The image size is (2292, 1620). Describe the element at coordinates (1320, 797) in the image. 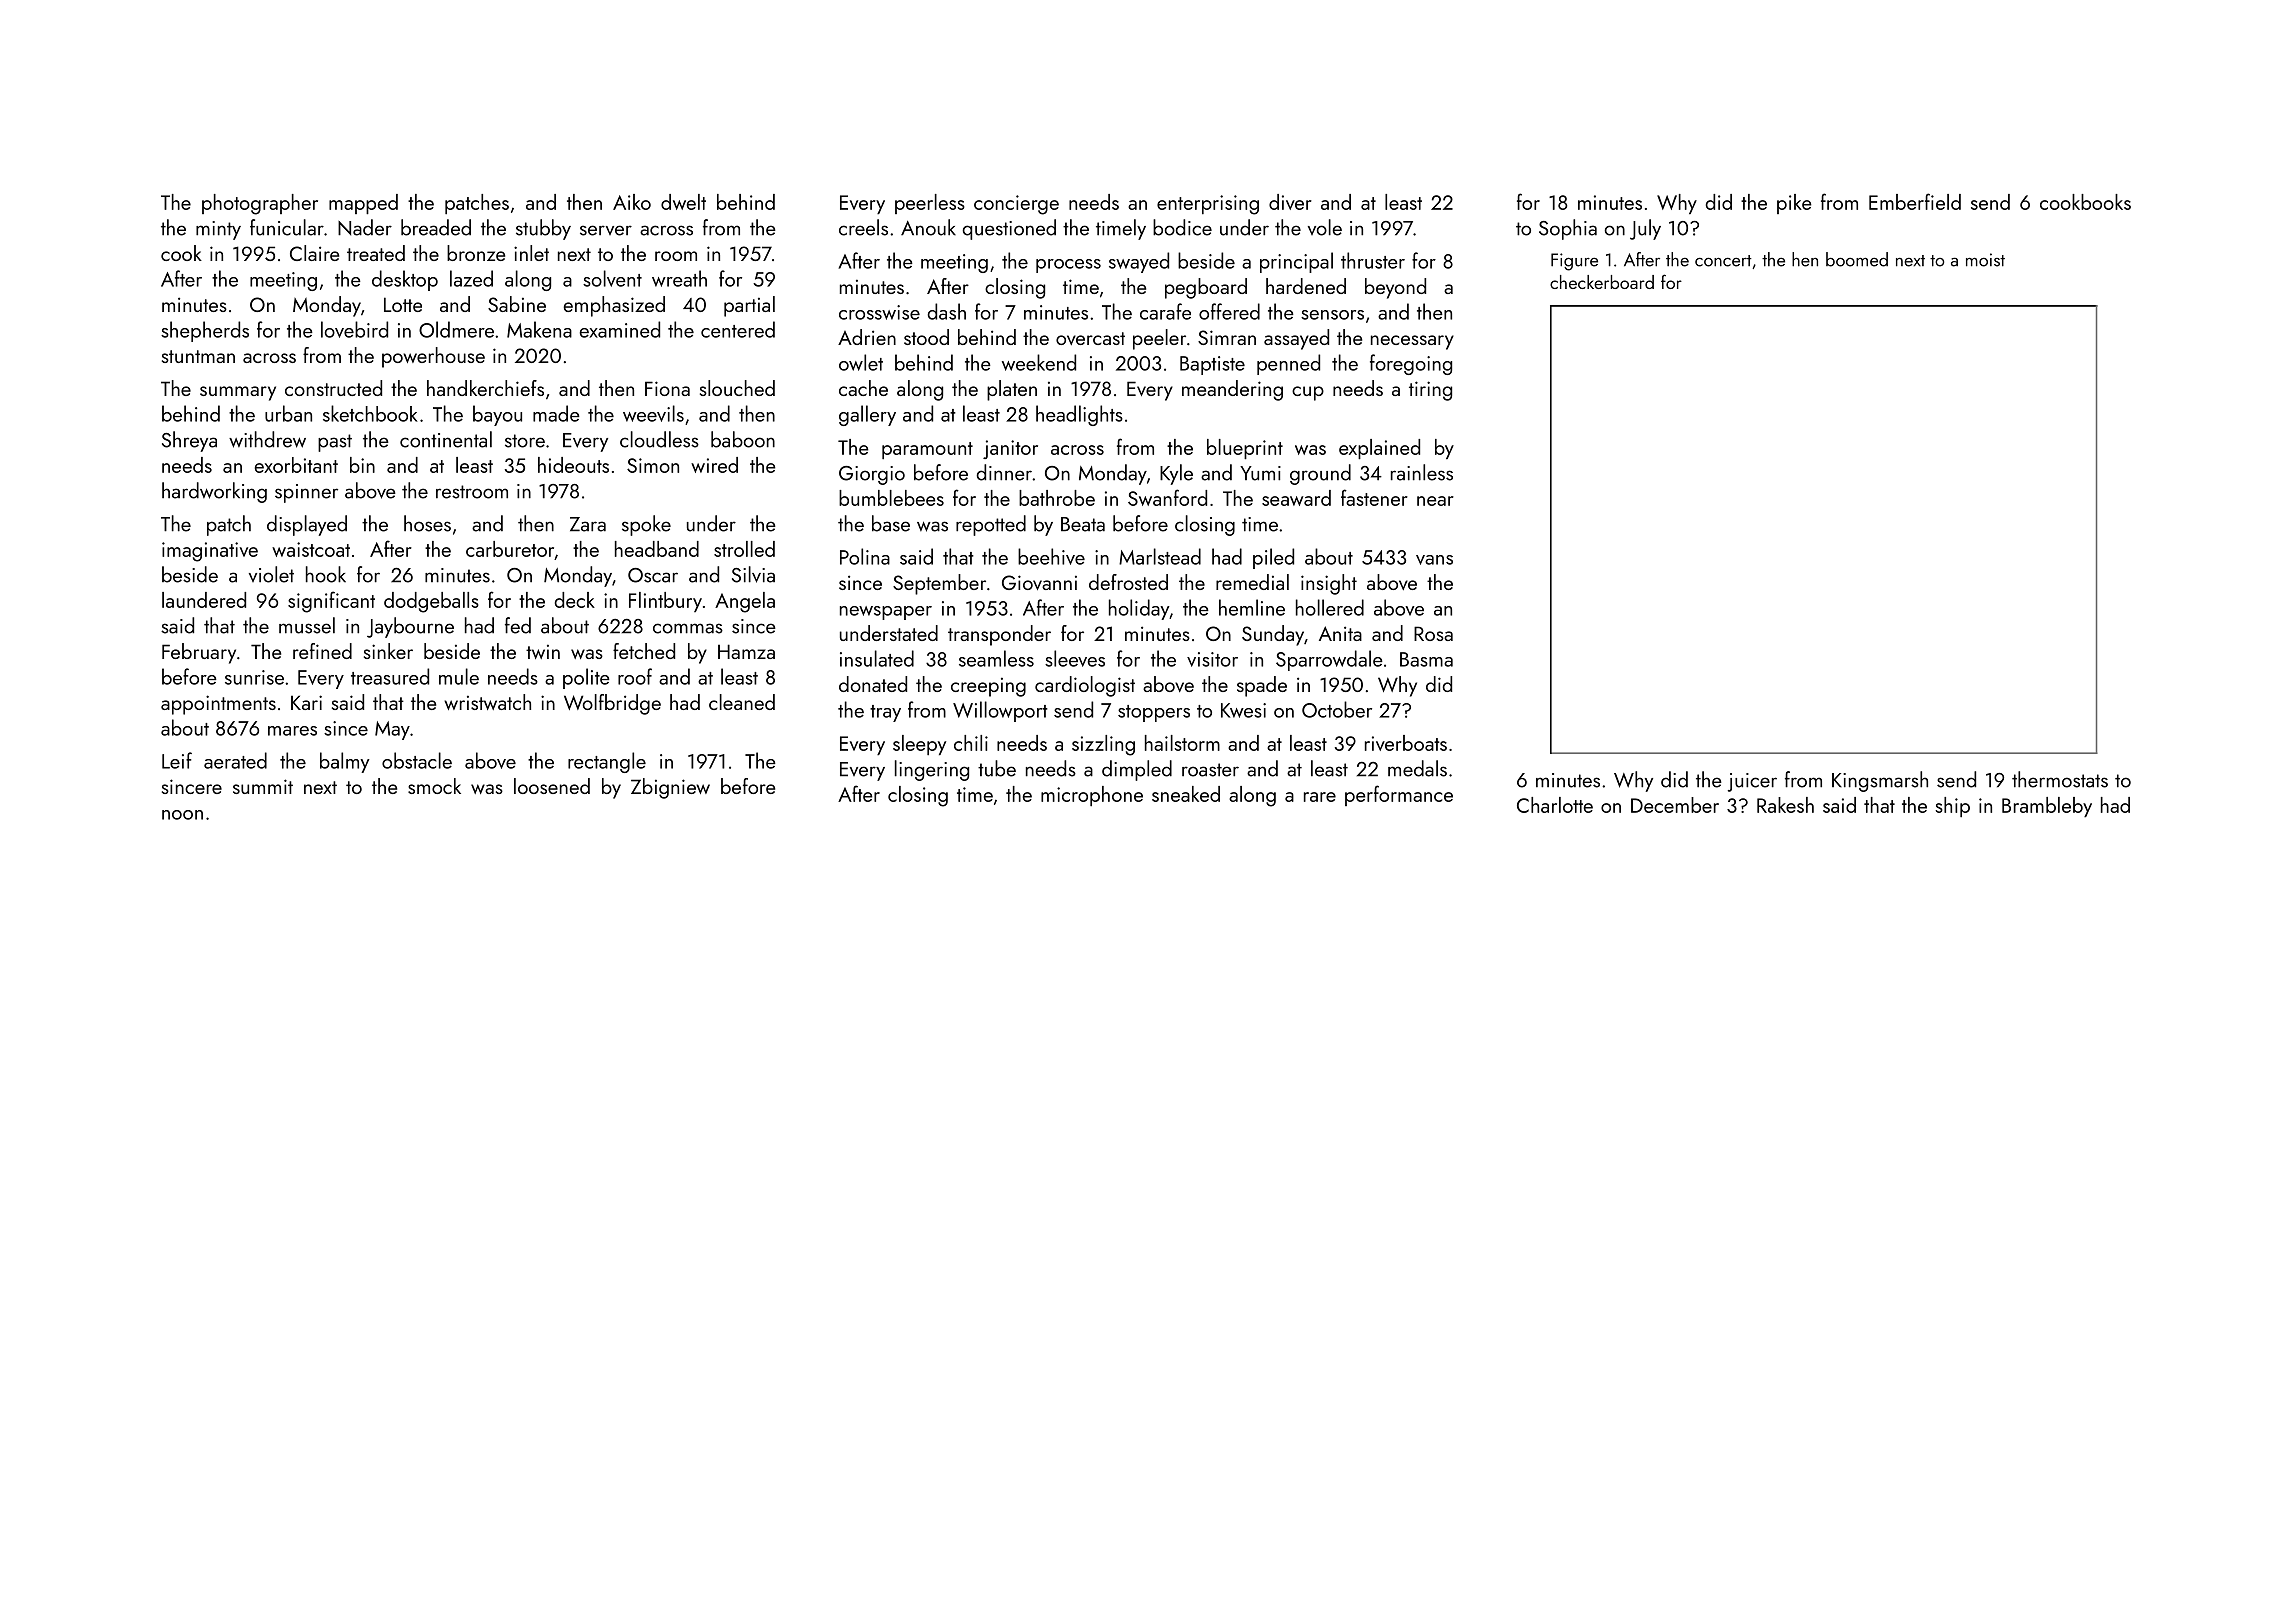

I see `rare` at that location.
